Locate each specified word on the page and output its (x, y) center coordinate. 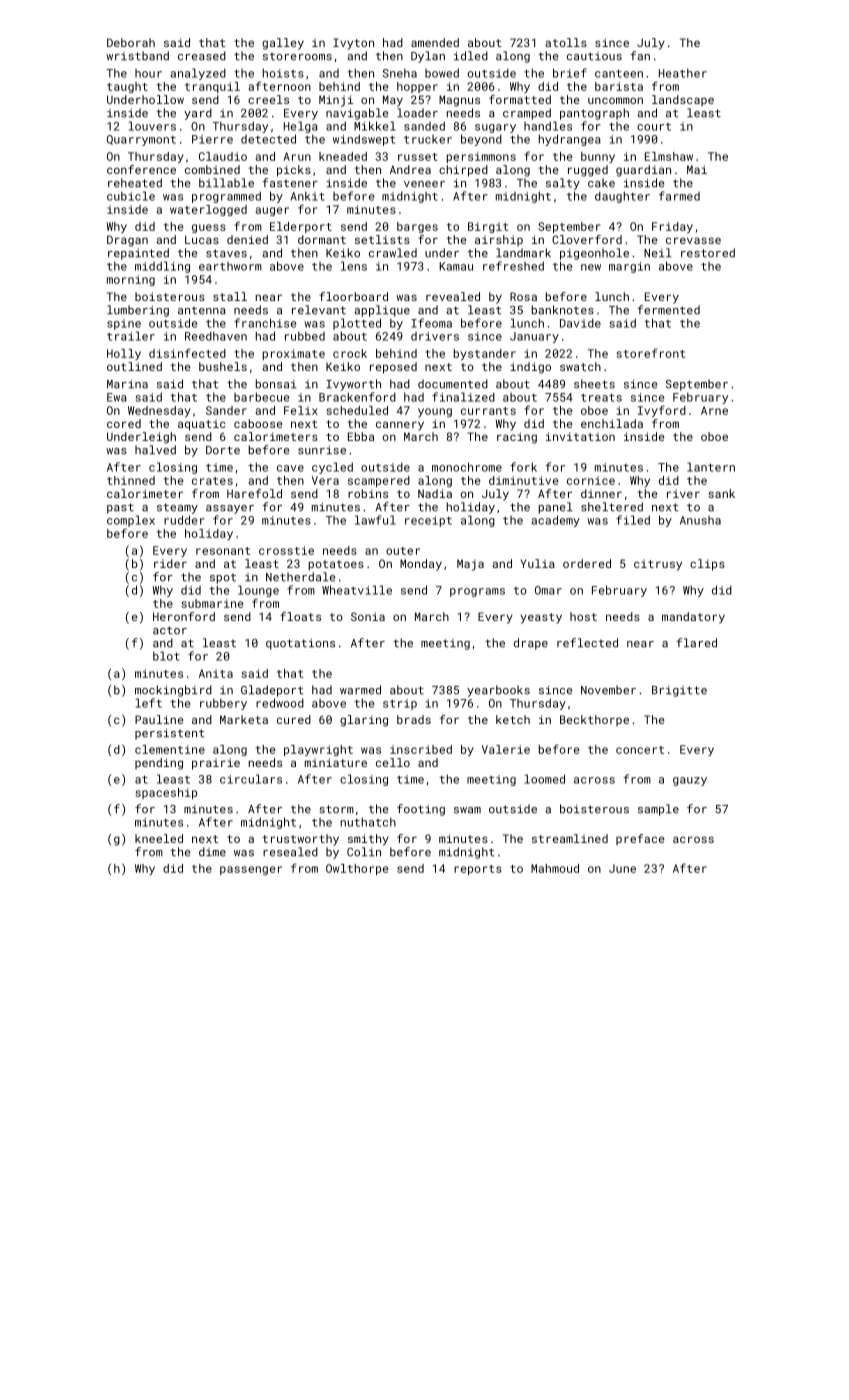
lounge (258, 591)
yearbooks (498, 691)
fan (640, 56)
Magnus (459, 101)
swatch (580, 366)
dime (212, 852)
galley (283, 44)
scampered (379, 481)
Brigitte (679, 691)
